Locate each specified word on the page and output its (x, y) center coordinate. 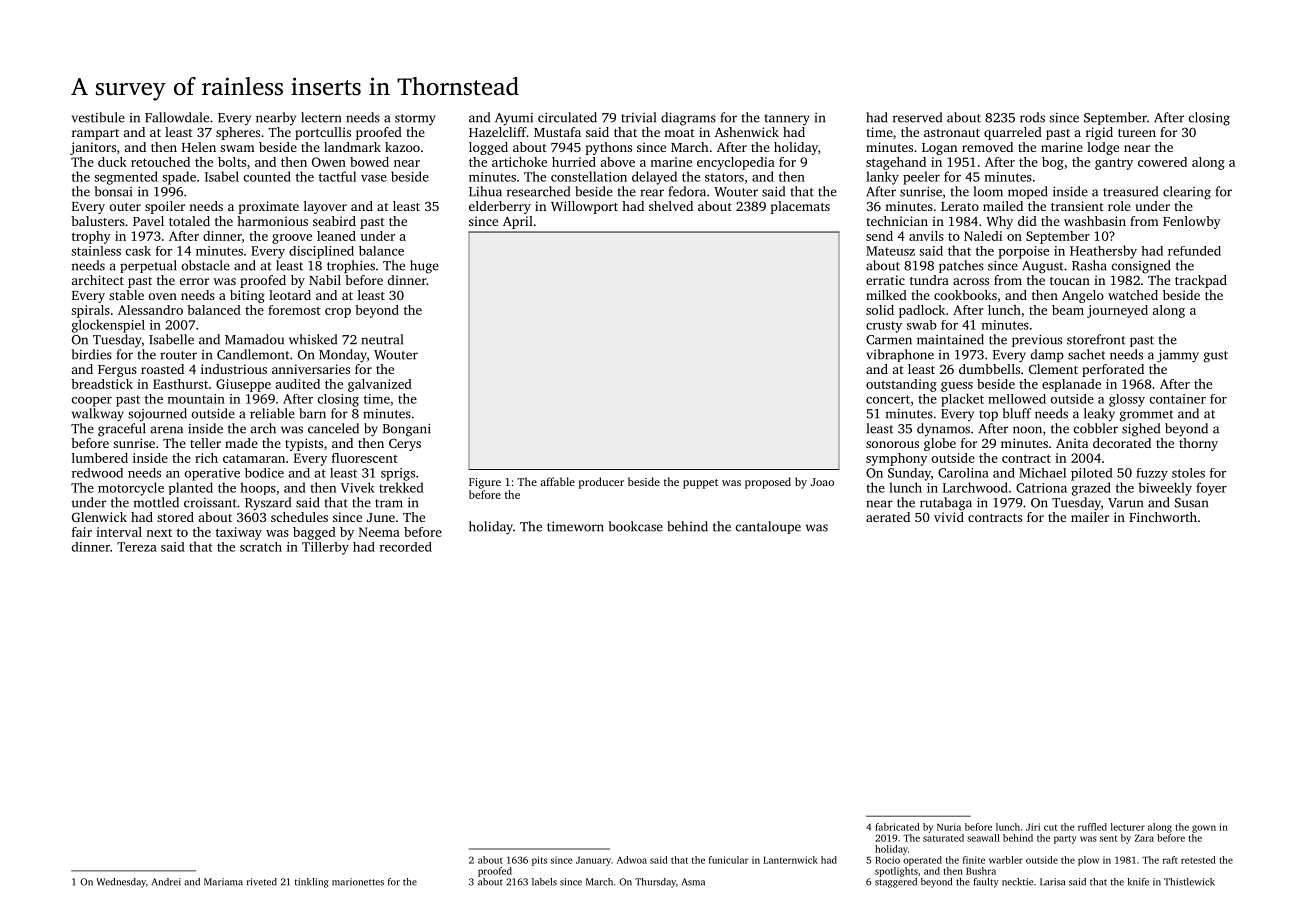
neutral (382, 339)
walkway (98, 415)
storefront (1096, 339)
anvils (926, 236)
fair (82, 532)
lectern (321, 117)
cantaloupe (768, 527)
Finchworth (1163, 517)
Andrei (166, 882)
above (618, 162)
